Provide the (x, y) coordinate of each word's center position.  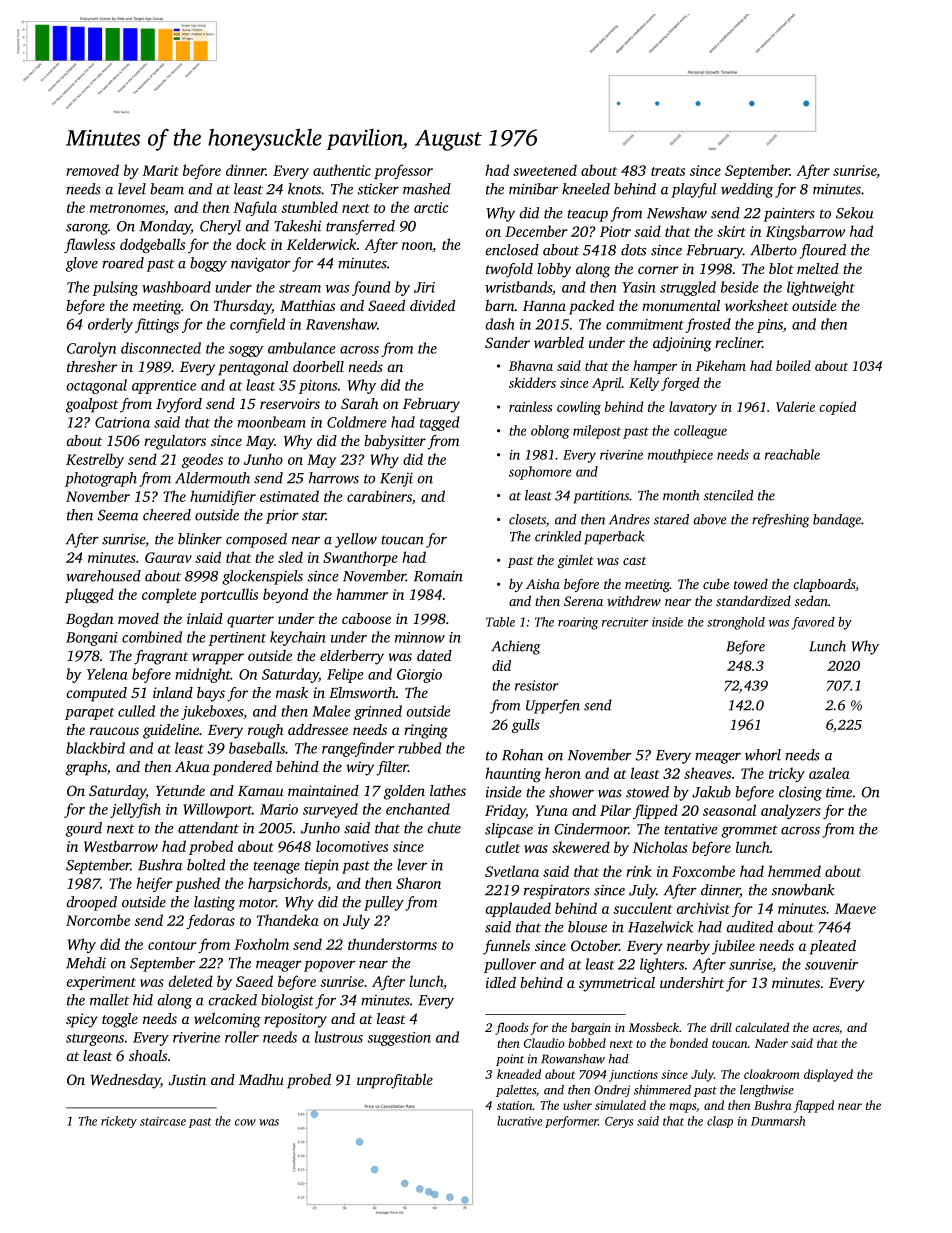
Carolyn (91, 349)
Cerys (619, 1122)
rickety (119, 1122)
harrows (334, 478)
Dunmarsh (778, 1121)
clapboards (824, 585)
